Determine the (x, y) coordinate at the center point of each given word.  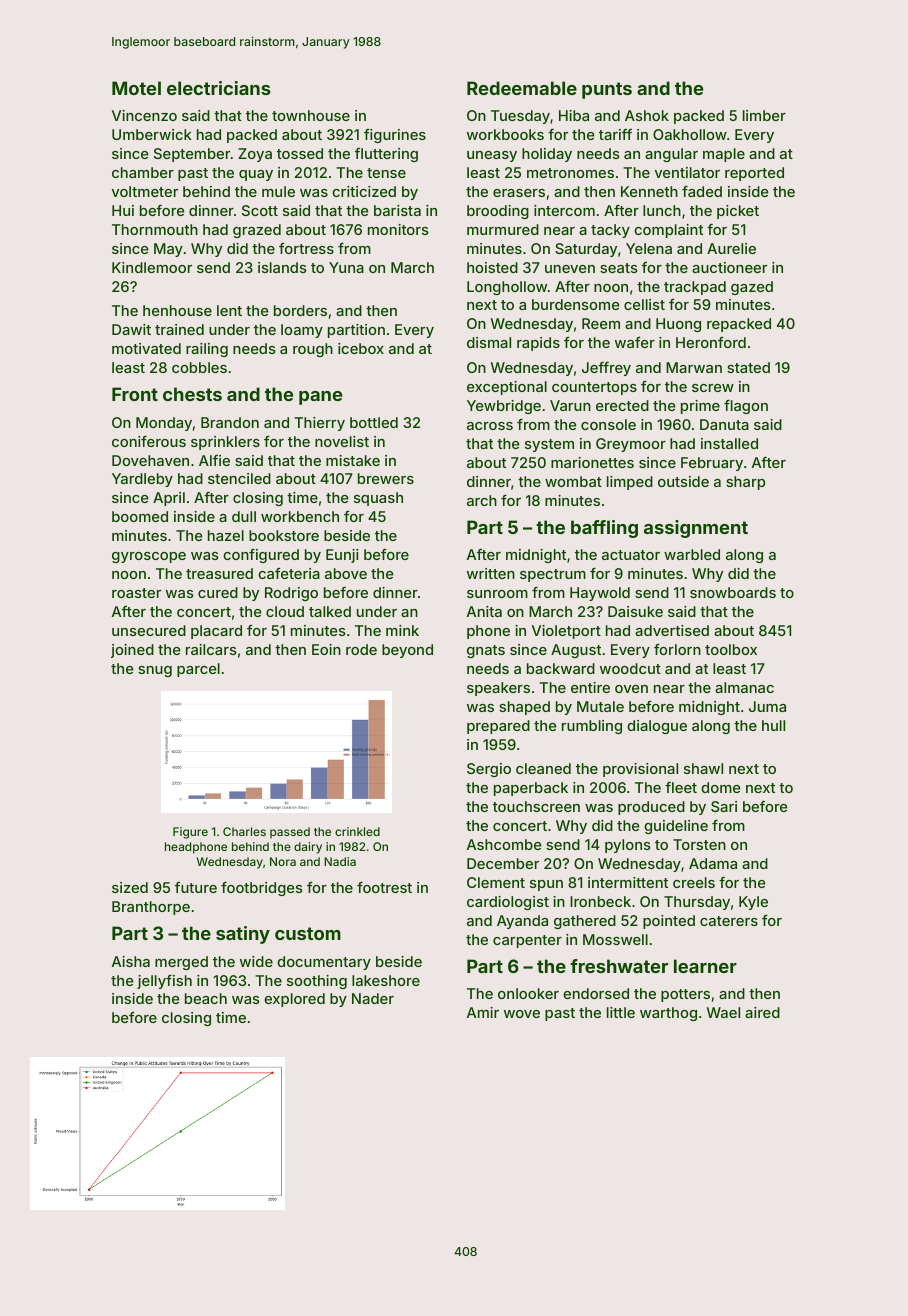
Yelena (649, 248)
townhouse (311, 115)
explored (294, 1000)
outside (683, 481)
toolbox (731, 649)
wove (522, 1014)
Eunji (342, 556)
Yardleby (142, 480)
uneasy (492, 156)
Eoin (326, 649)
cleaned (543, 768)
